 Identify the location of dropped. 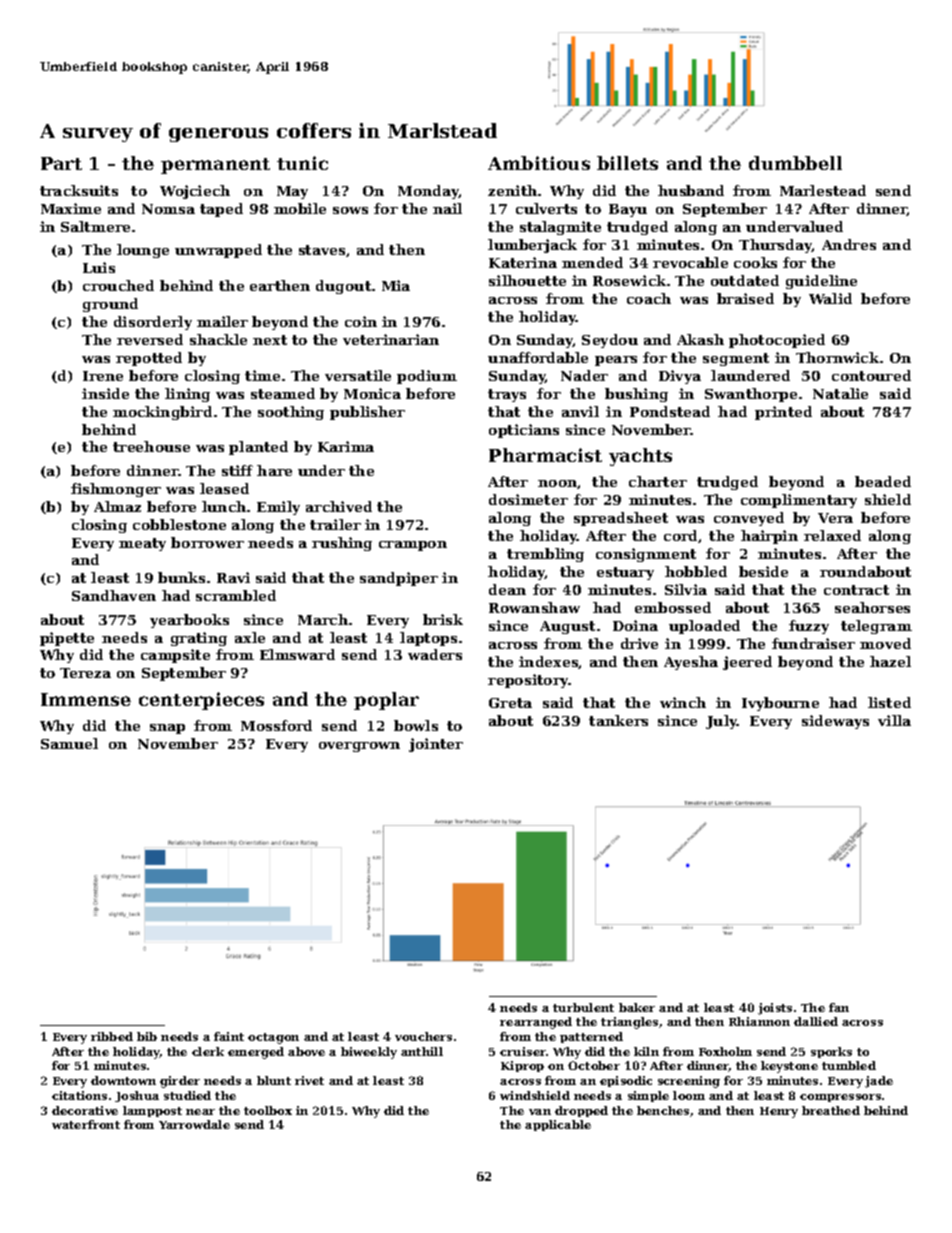
(581, 1111).
